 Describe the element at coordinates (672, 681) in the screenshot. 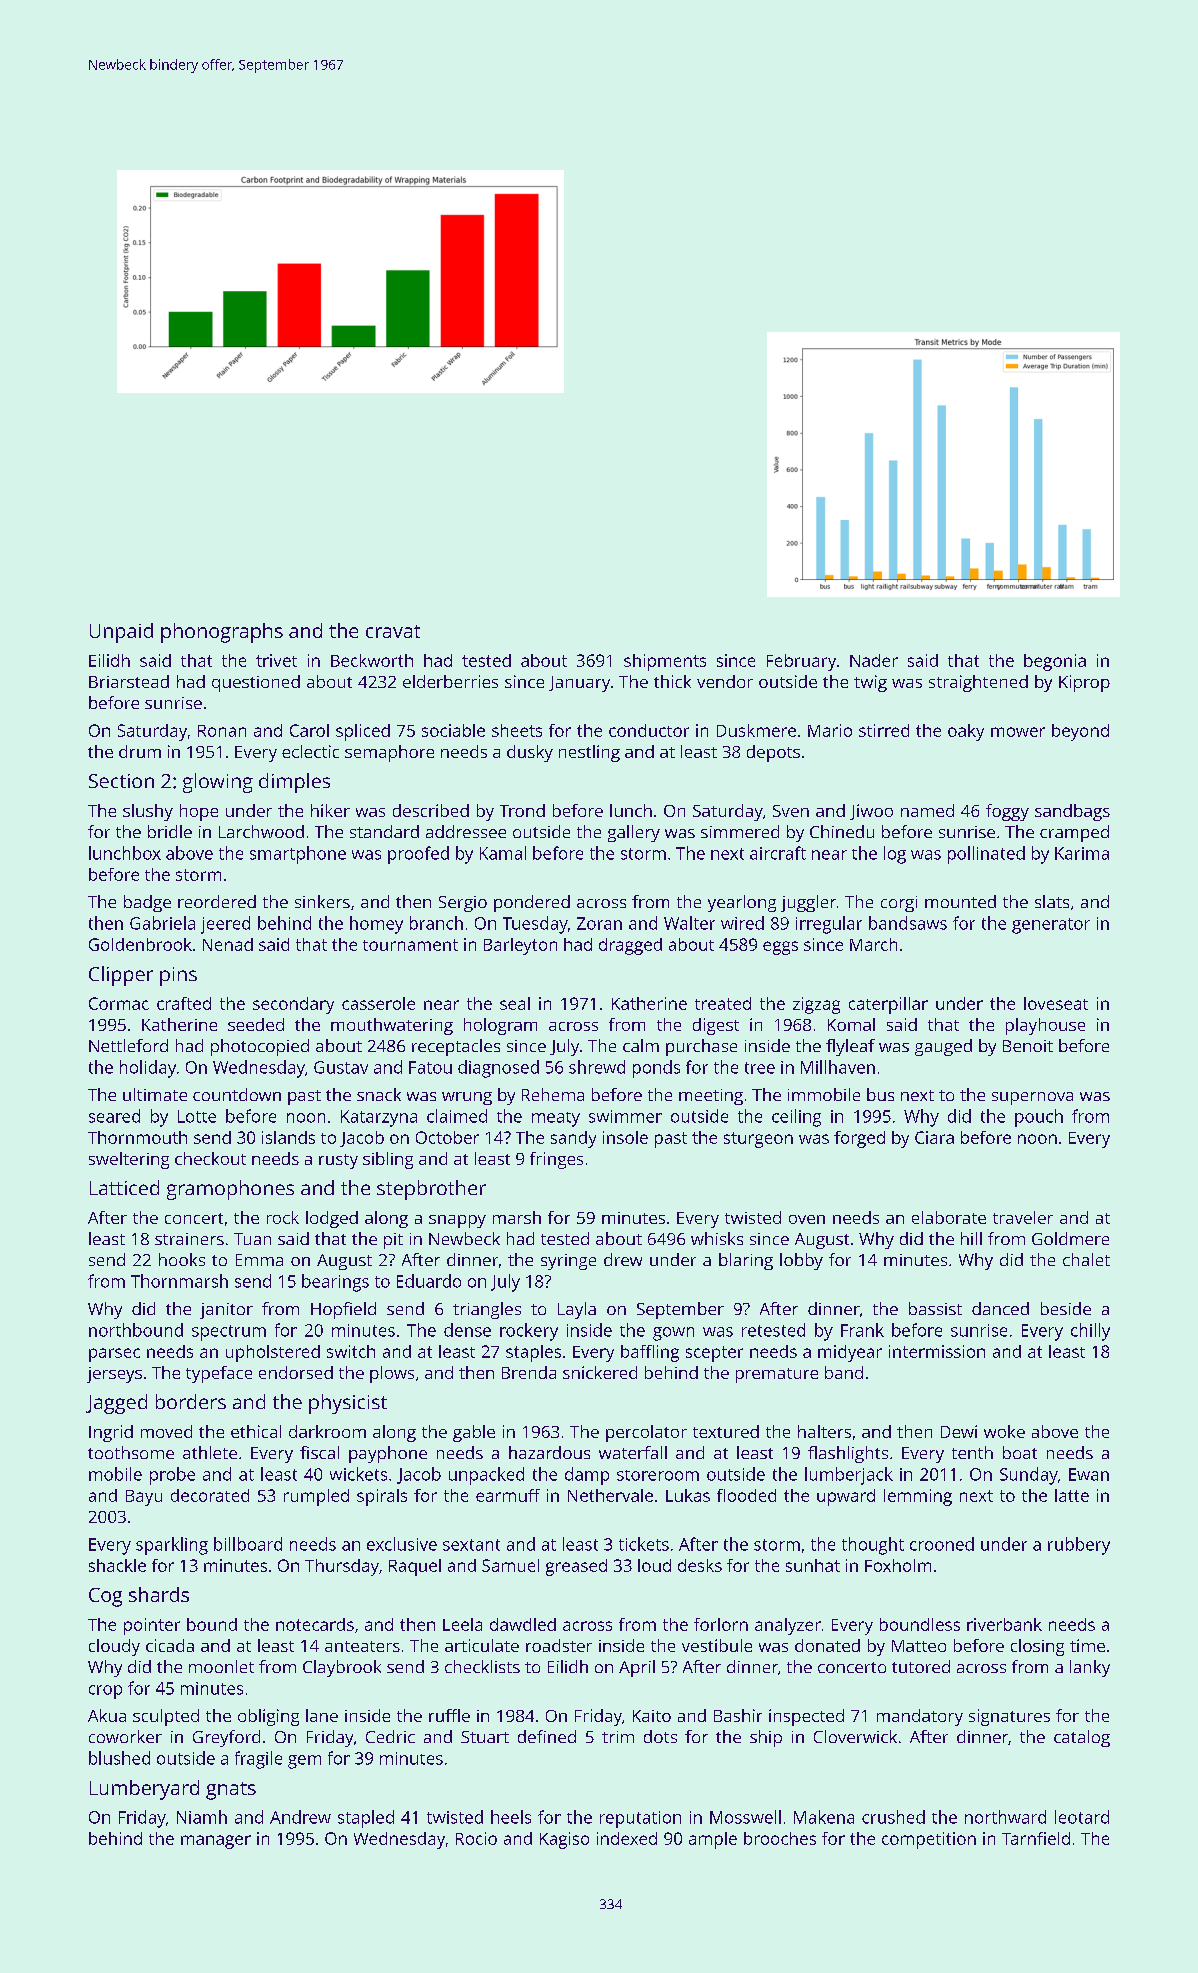

I see `thick` at that location.
